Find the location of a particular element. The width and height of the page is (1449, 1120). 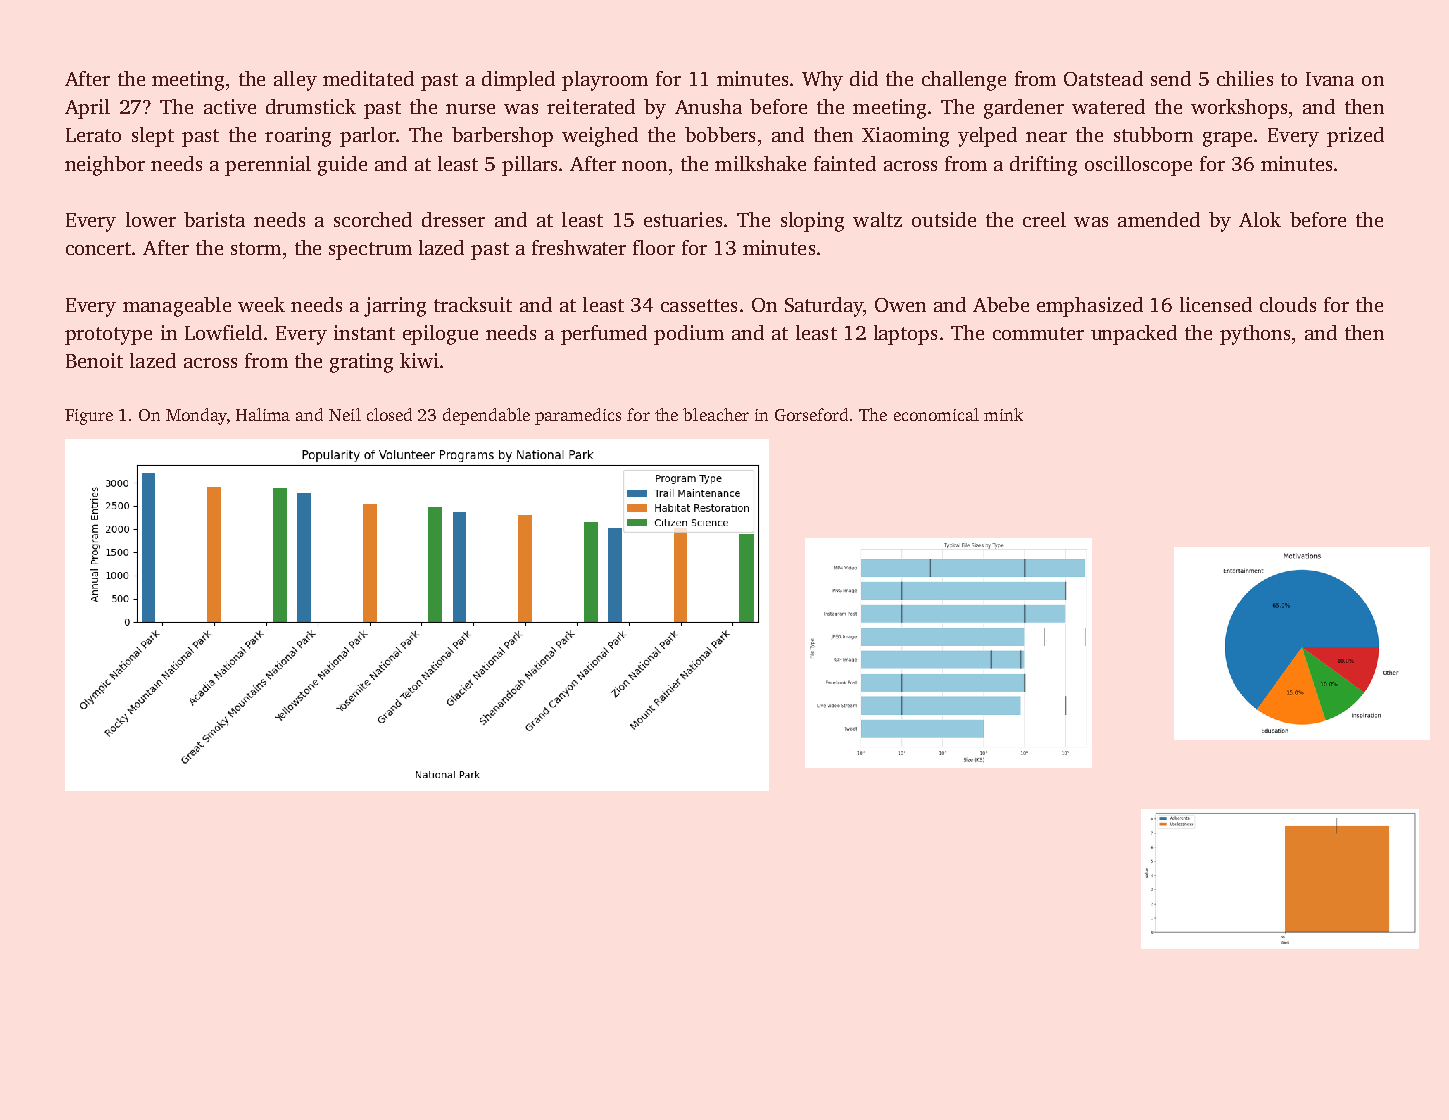

pythons is located at coordinates (1255, 335).
